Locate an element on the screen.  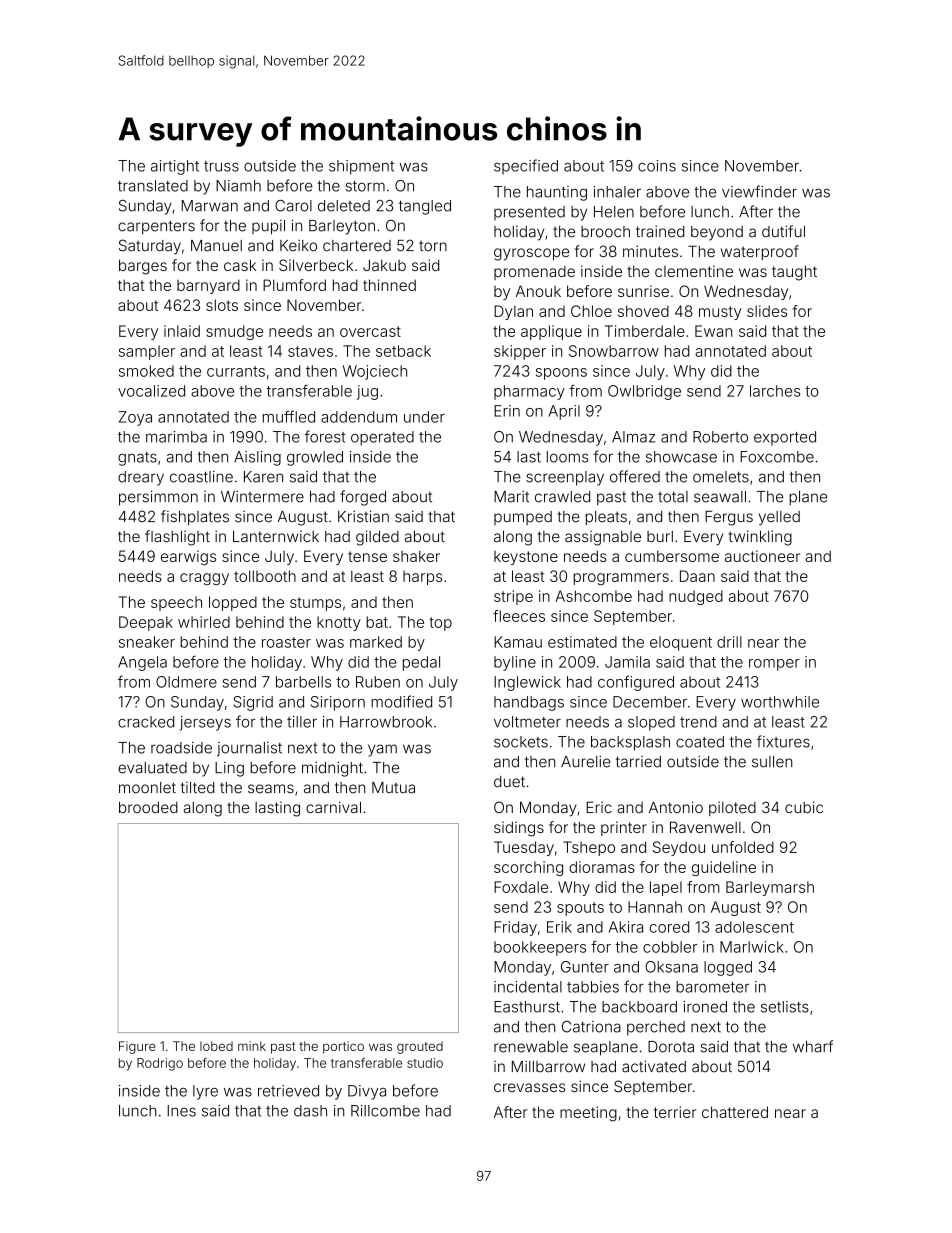
studio is located at coordinates (425, 1063).
